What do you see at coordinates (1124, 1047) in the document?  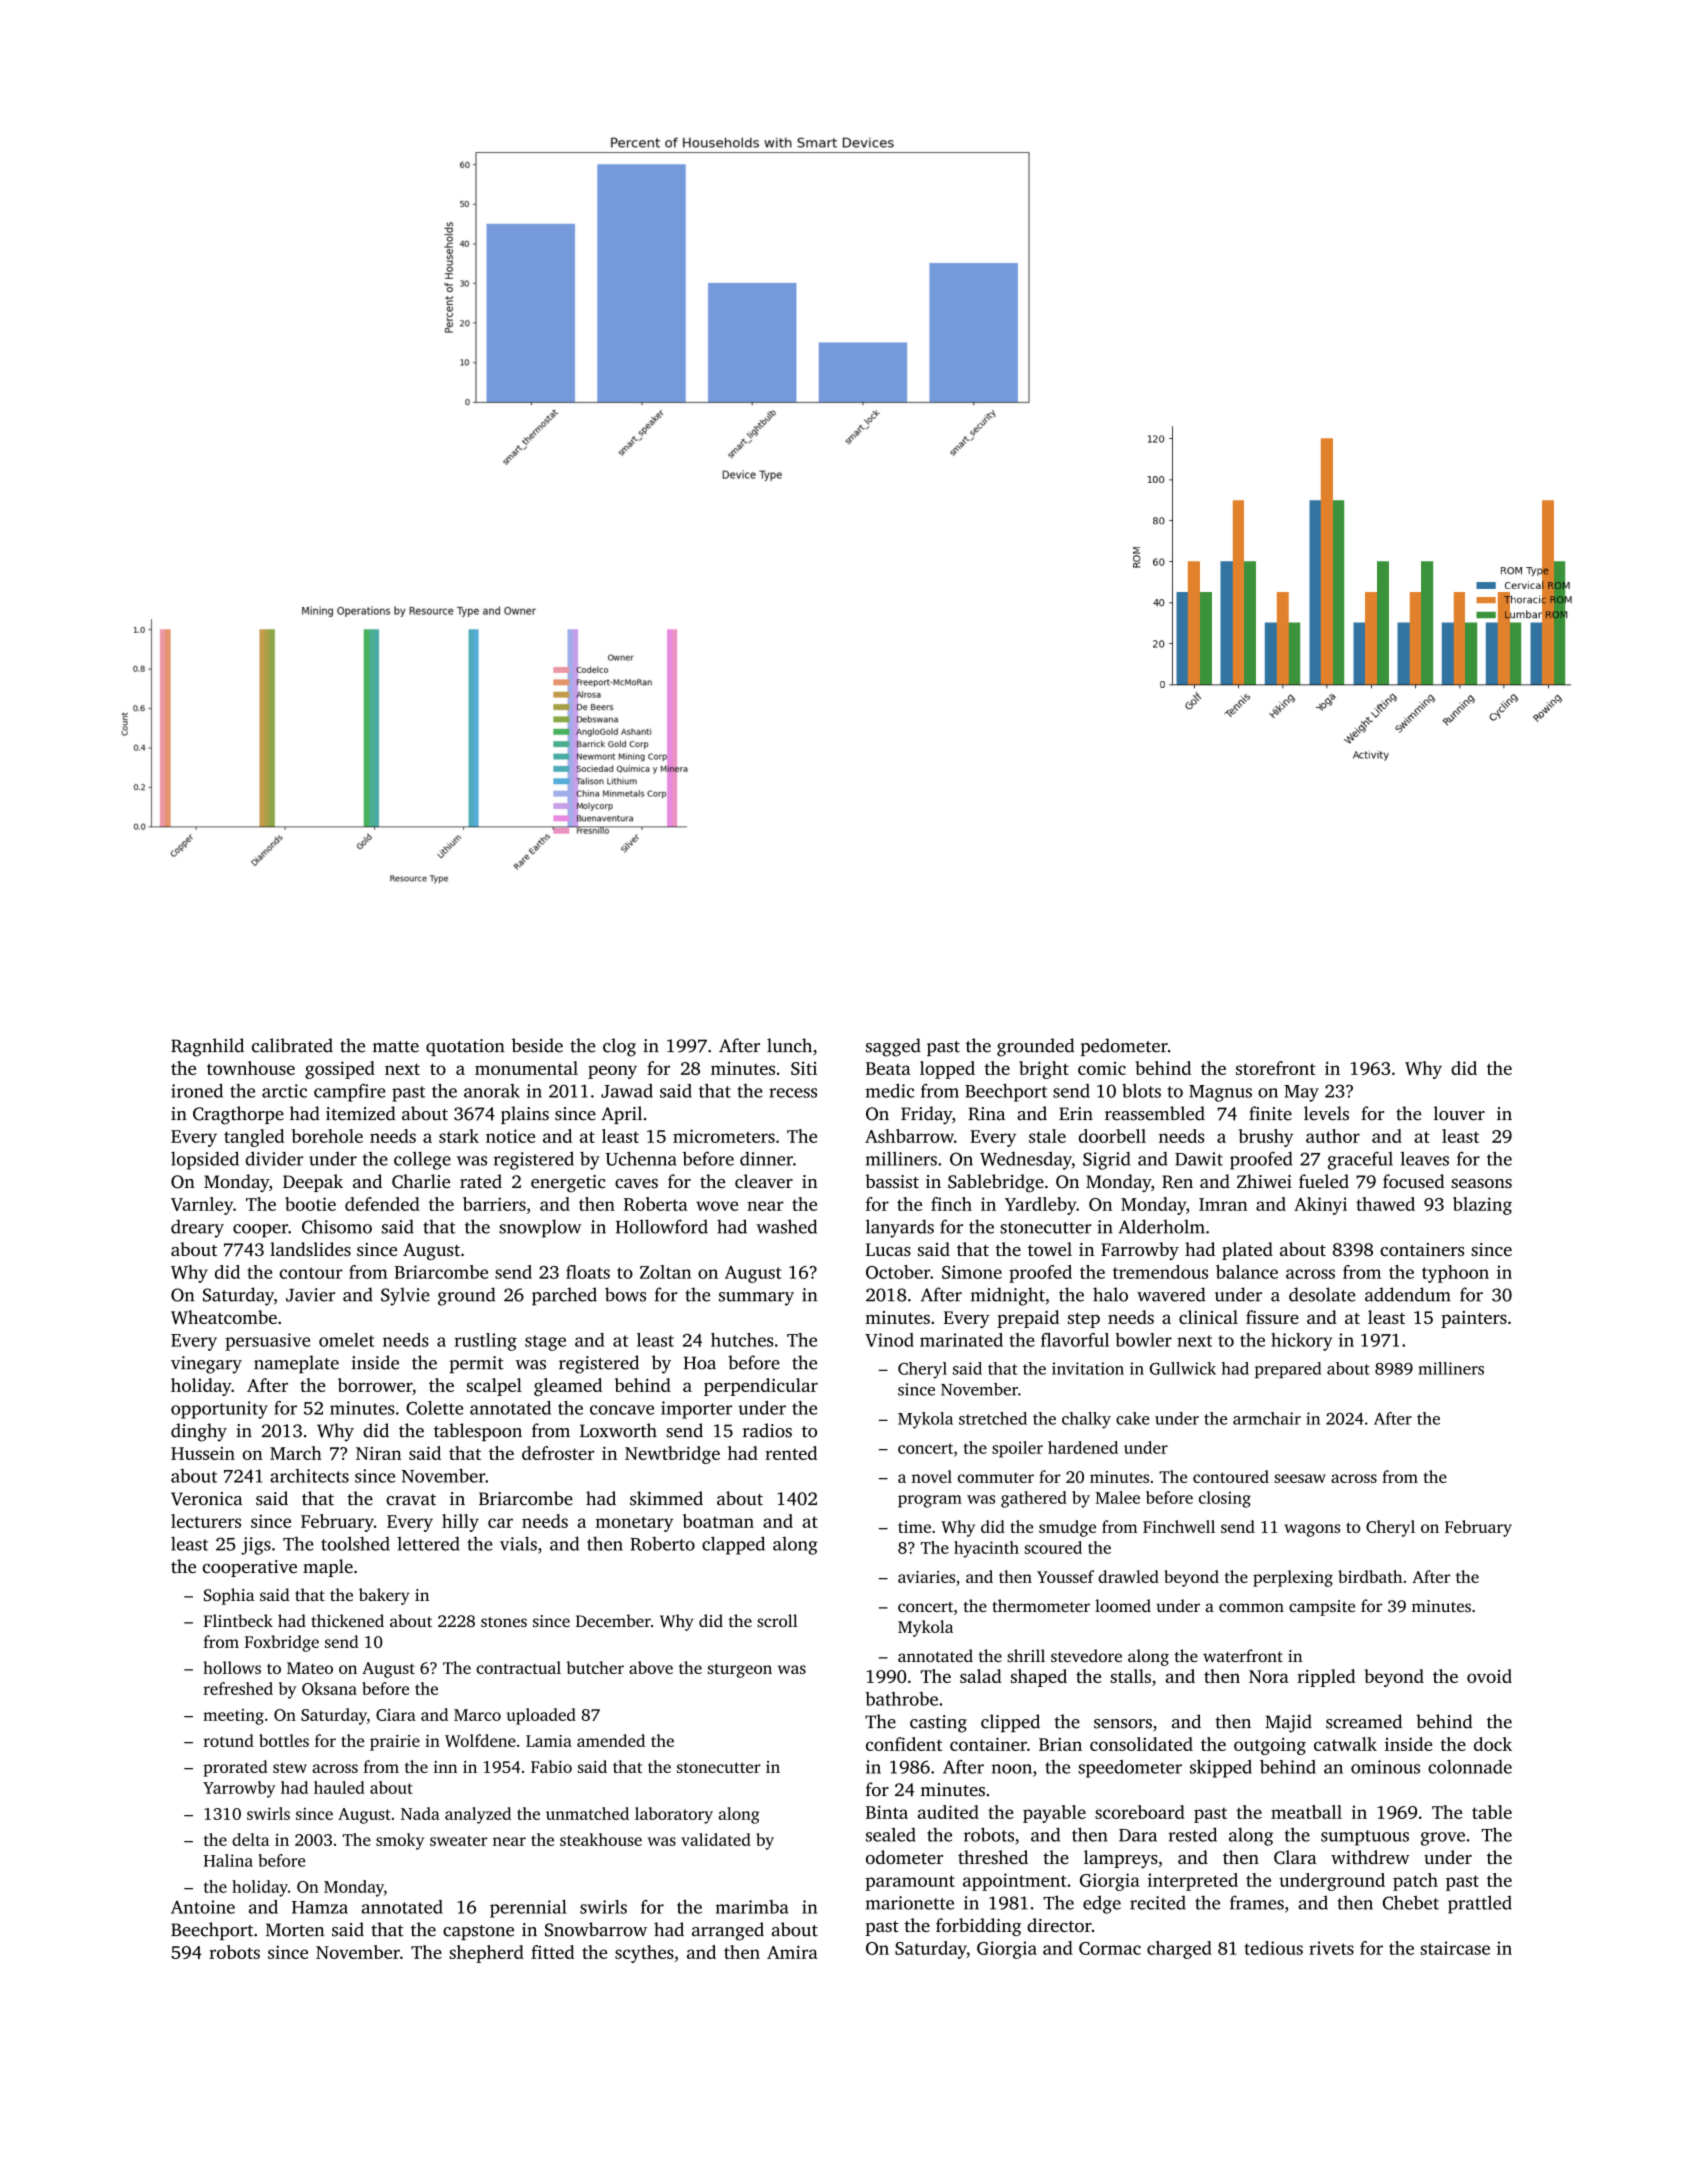 I see `pedometer` at bounding box center [1124, 1047].
